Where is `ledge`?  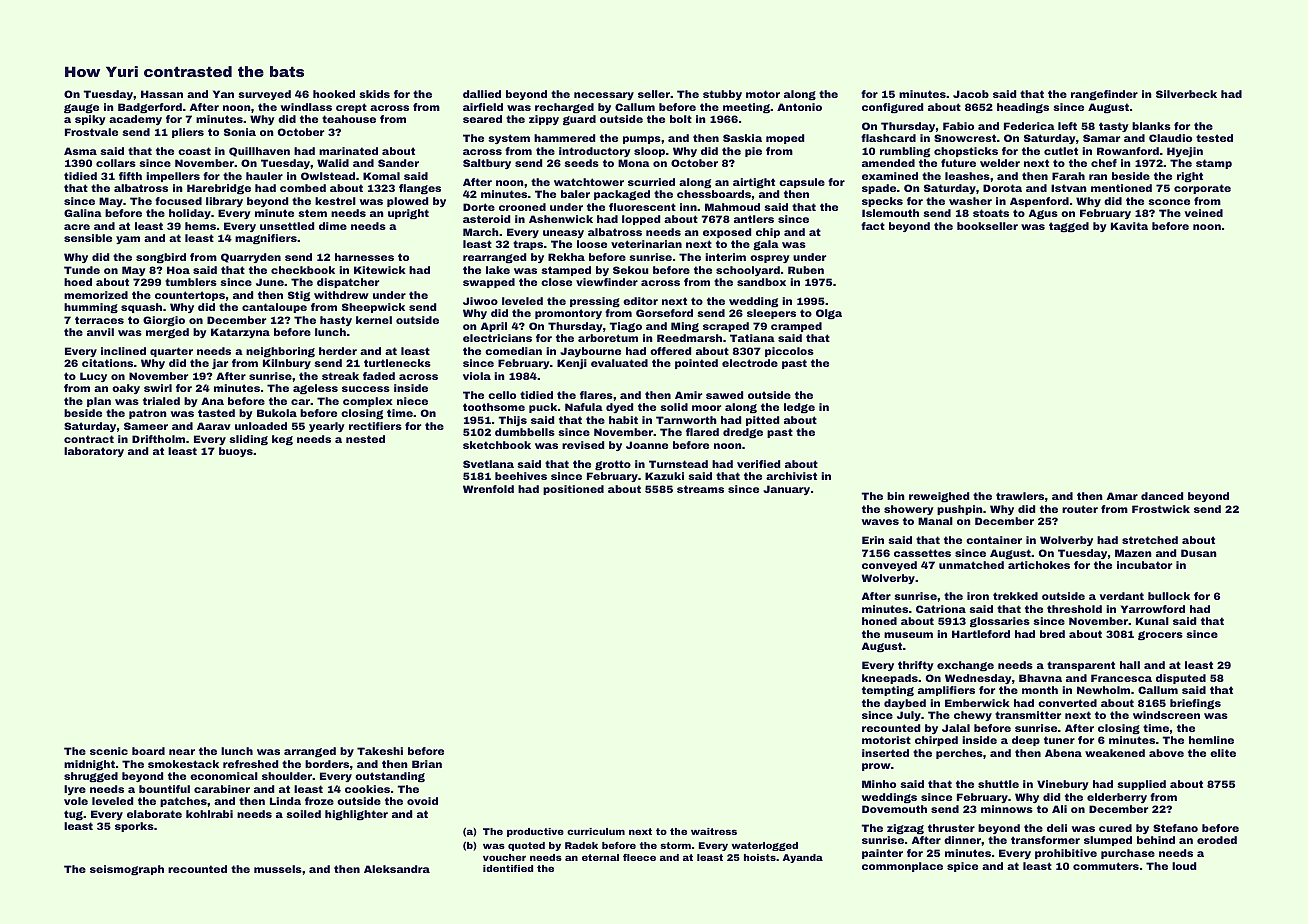 ledge is located at coordinates (799, 408).
